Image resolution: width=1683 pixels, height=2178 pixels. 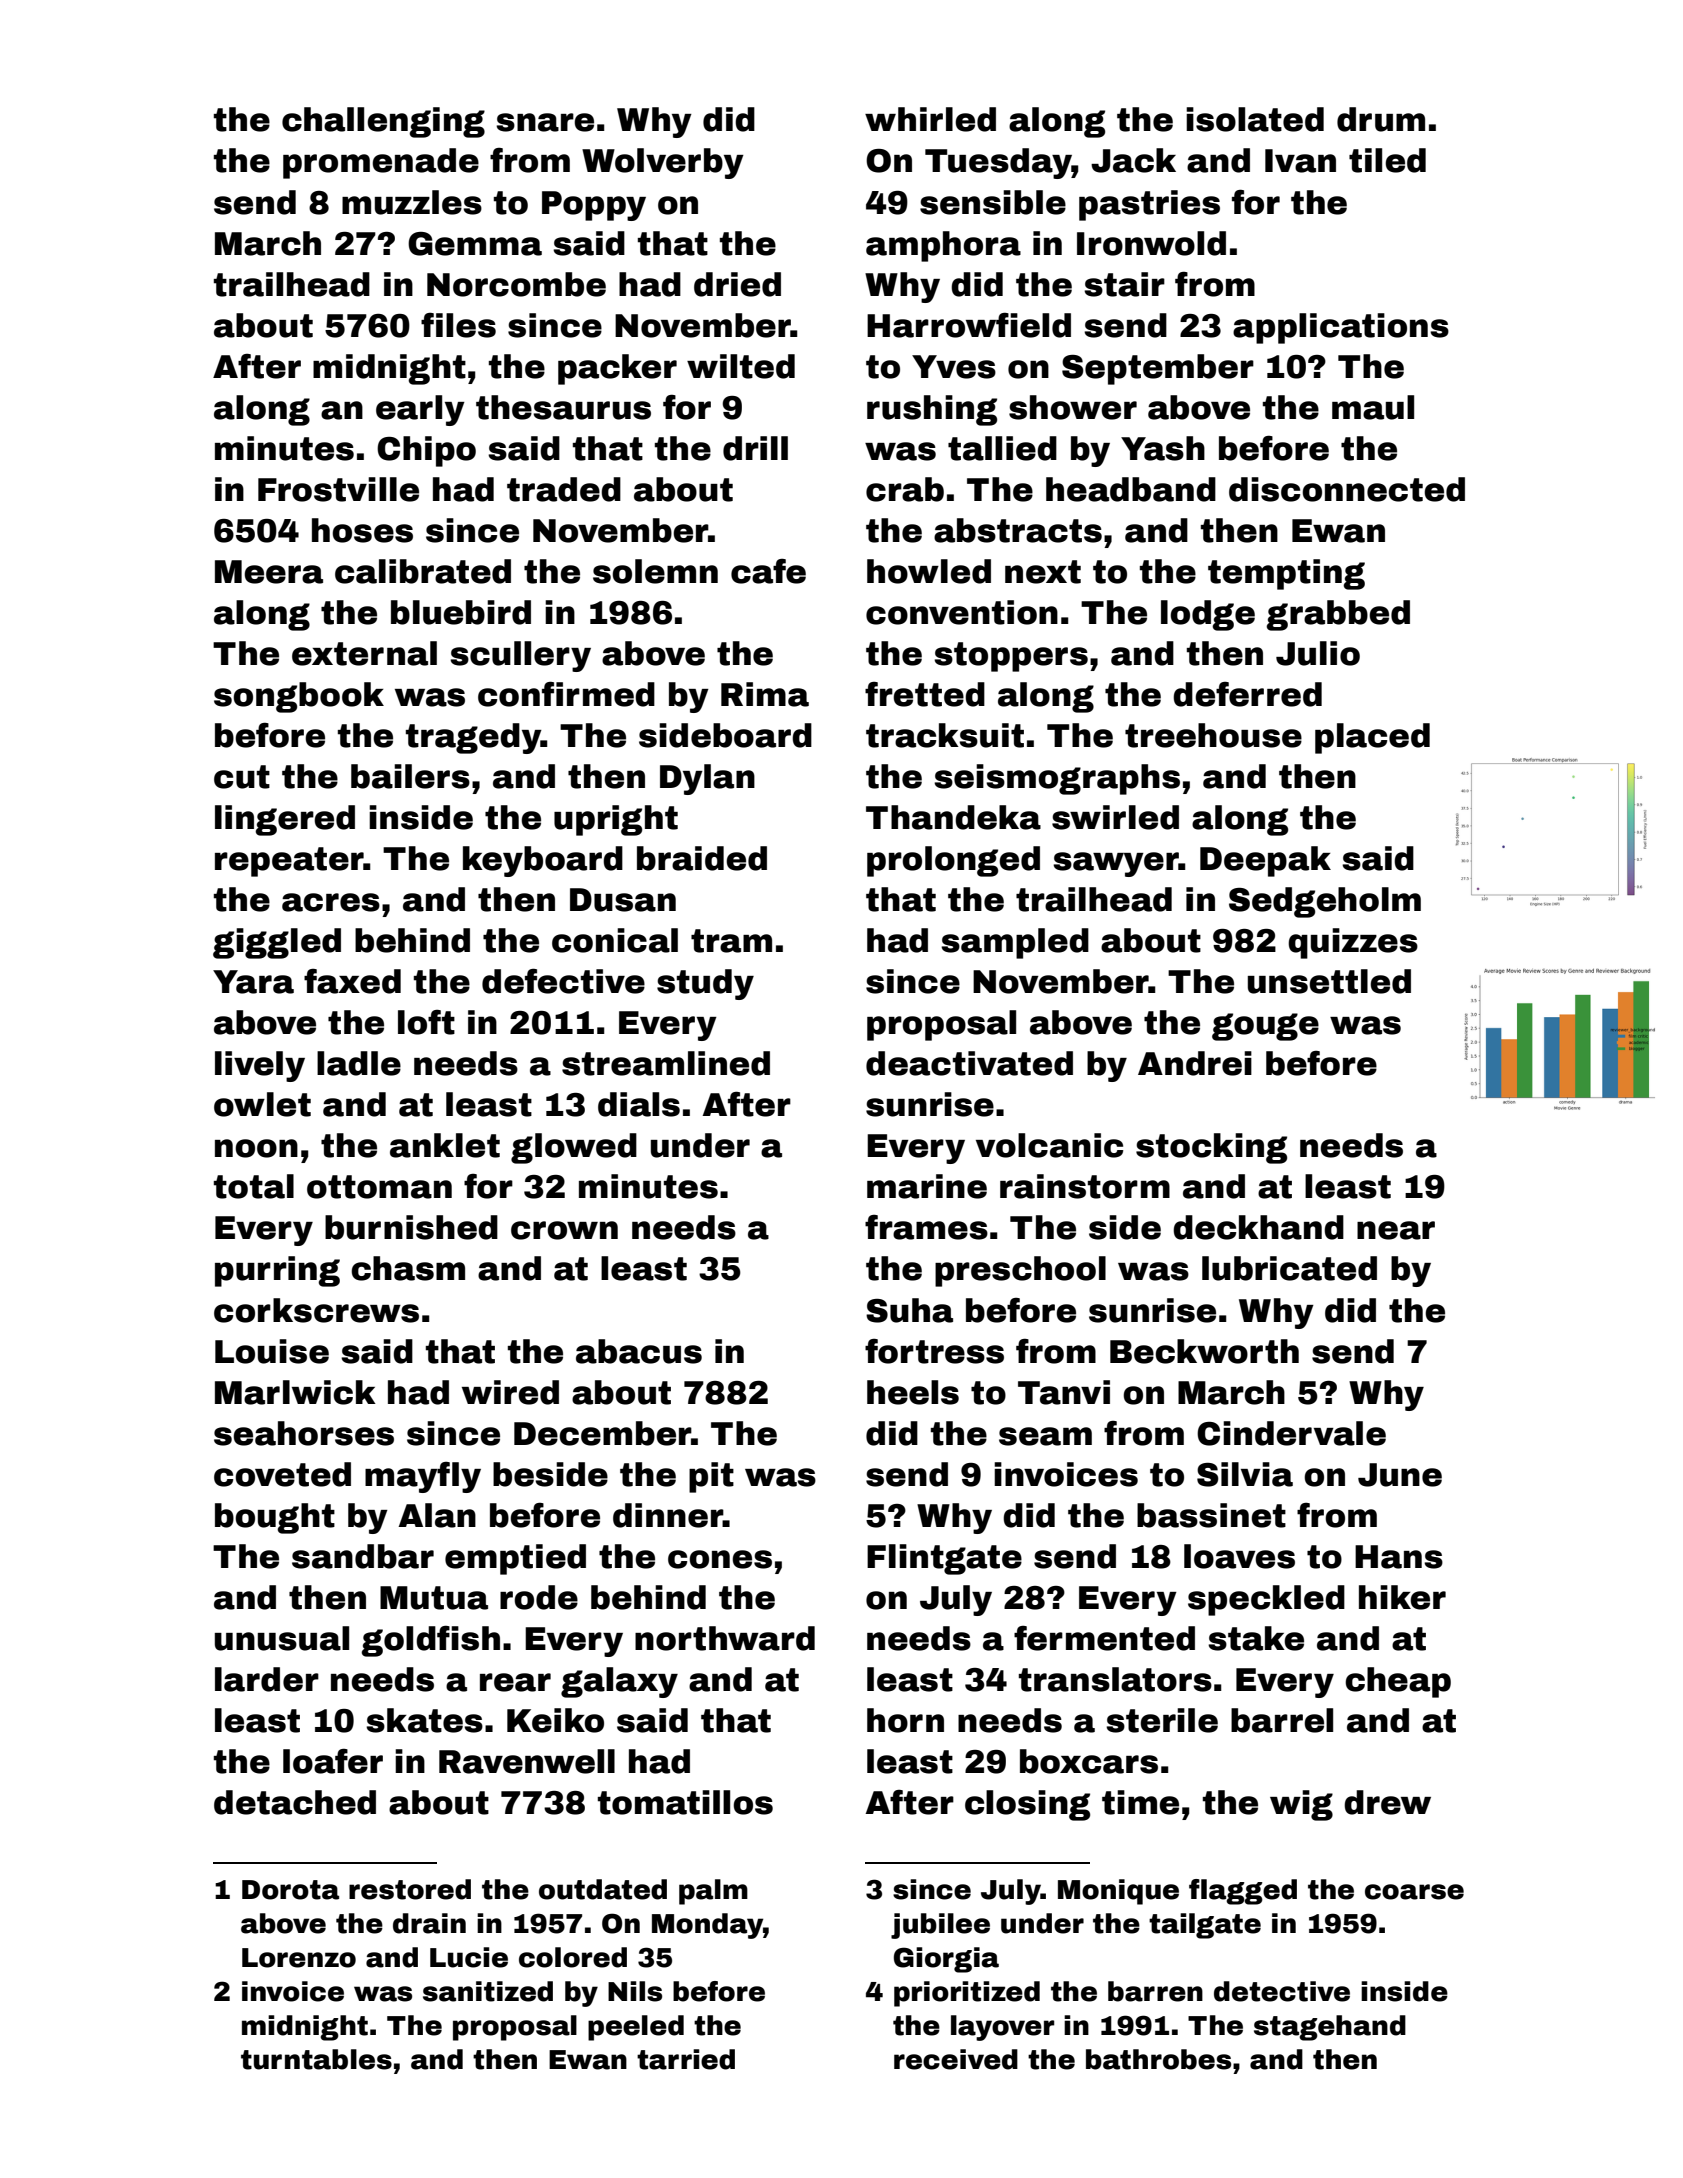 What do you see at coordinates (1265, 1027) in the image?
I see `gouge` at bounding box center [1265, 1027].
